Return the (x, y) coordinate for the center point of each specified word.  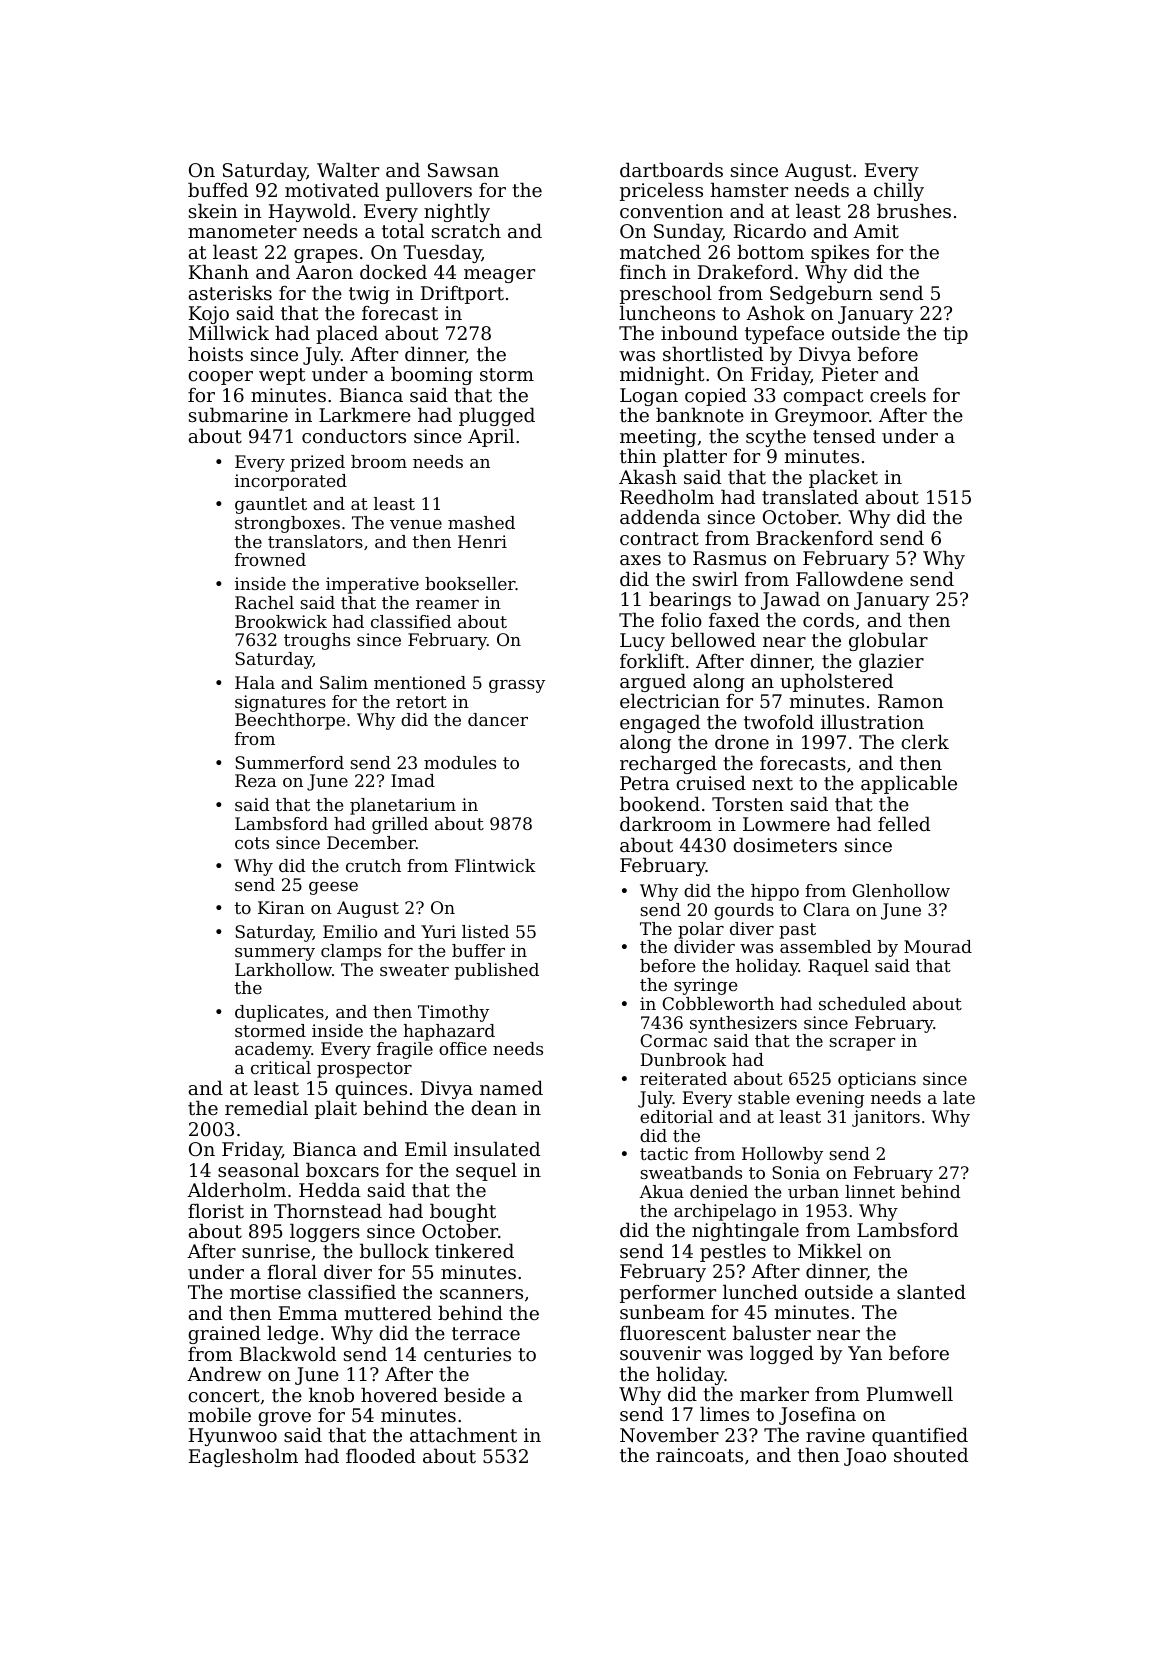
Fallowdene (849, 578)
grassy (517, 686)
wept (282, 376)
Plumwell (910, 1393)
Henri (482, 541)
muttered (388, 1312)
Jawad (790, 600)
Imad (413, 780)
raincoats (699, 1455)
